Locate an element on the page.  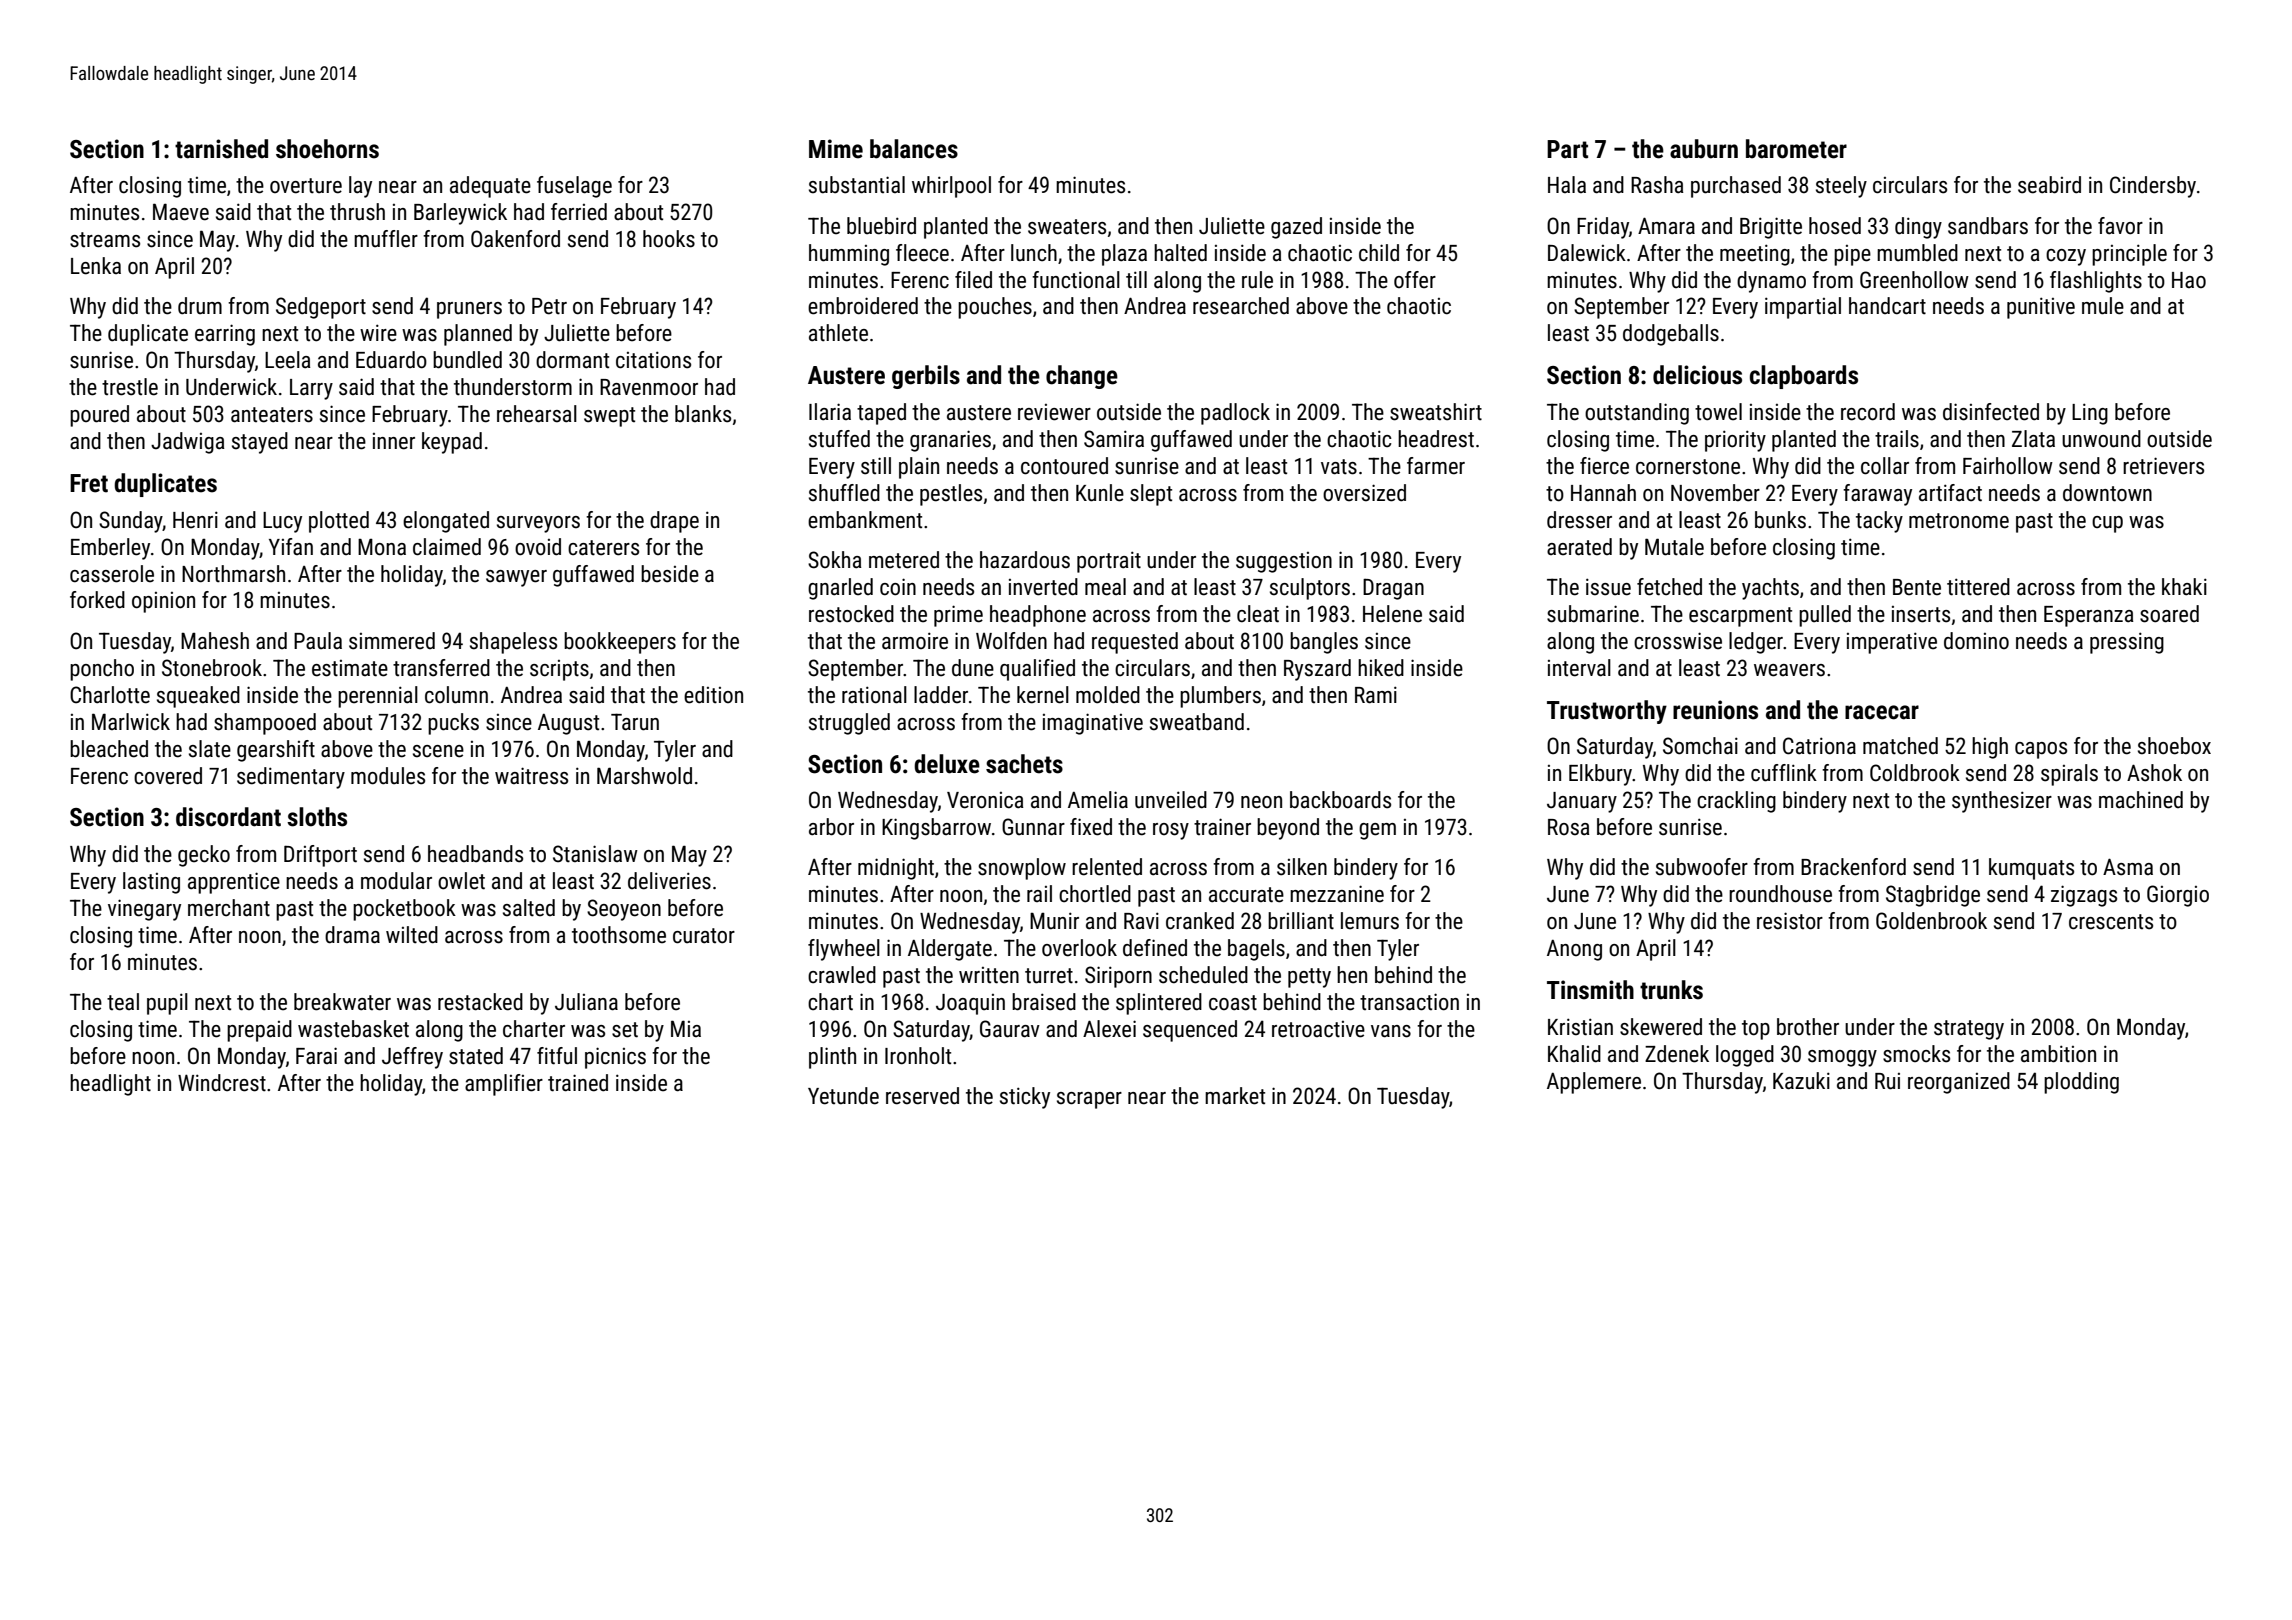
cleat is located at coordinates (1258, 614).
